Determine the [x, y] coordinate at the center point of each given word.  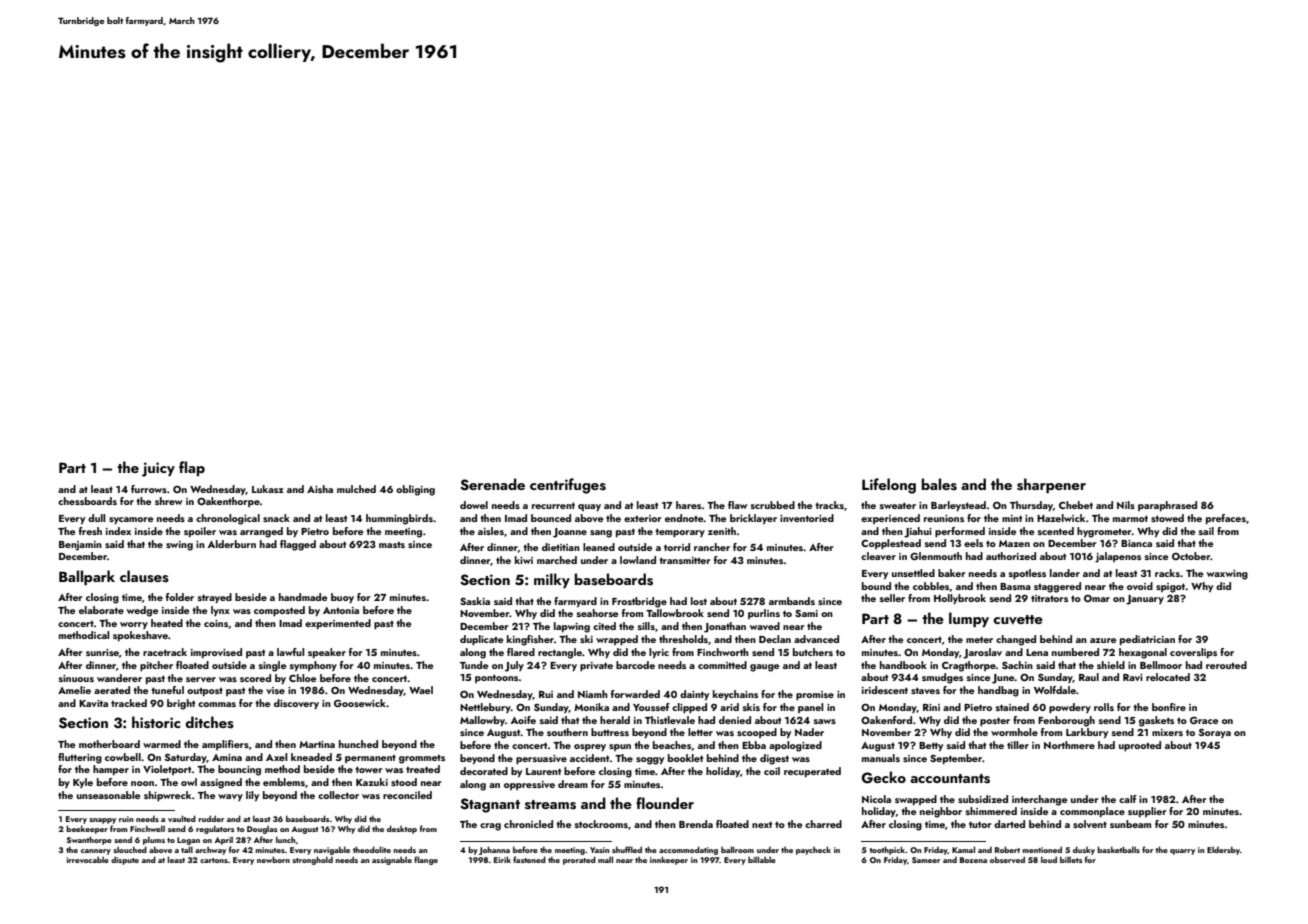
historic [156, 722]
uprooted [1140, 746]
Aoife [523, 720]
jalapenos [1118, 557]
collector [338, 795]
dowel [474, 505]
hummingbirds [399, 519]
